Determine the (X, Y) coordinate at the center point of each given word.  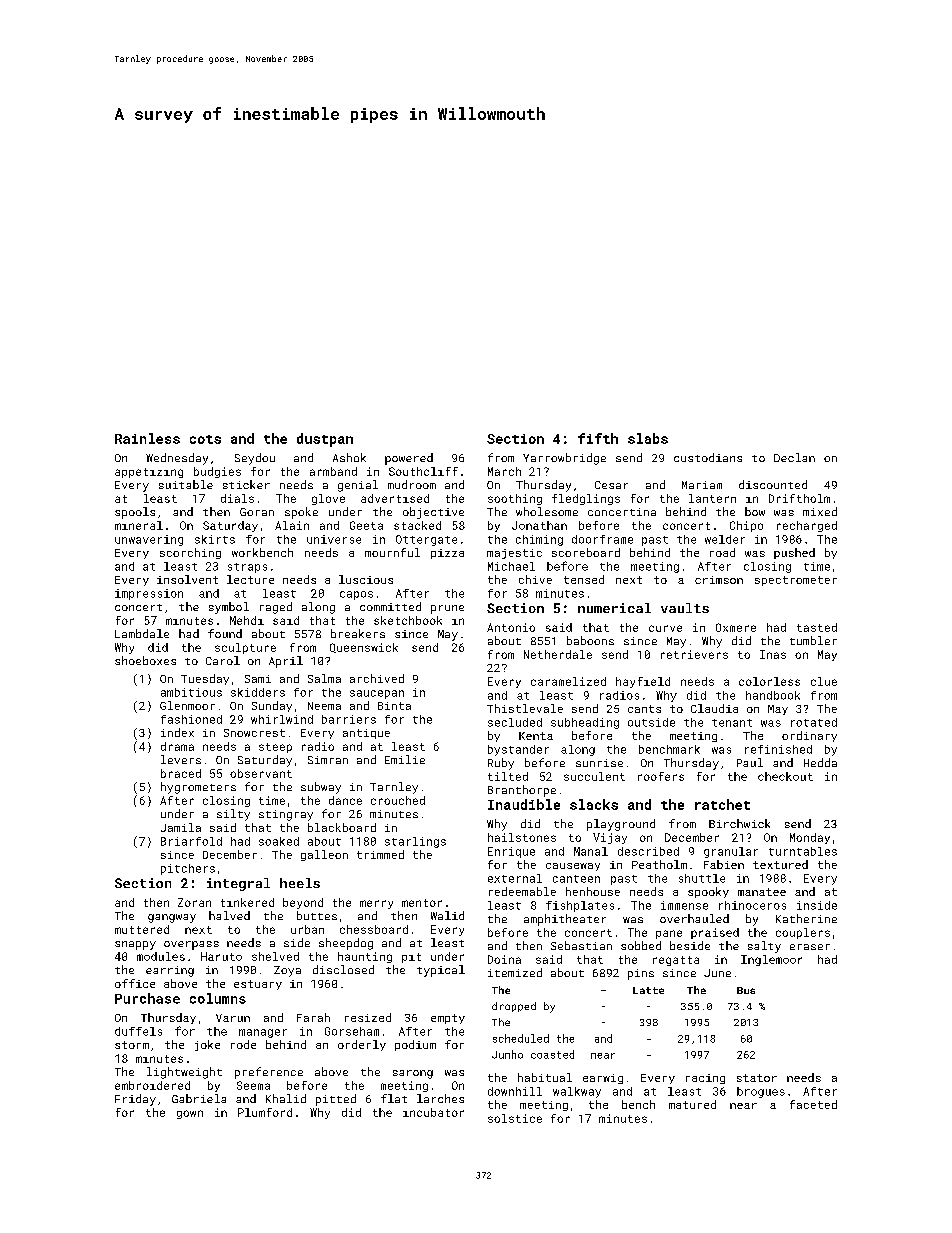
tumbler (813, 640)
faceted (813, 1104)
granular (731, 852)
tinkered (247, 902)
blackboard (342, 827)
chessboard (374, 929)
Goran (257, 512)
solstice (515, 1118)
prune (447, 609)
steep (275, 748)
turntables (803, 851)
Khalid (286, 1098)
